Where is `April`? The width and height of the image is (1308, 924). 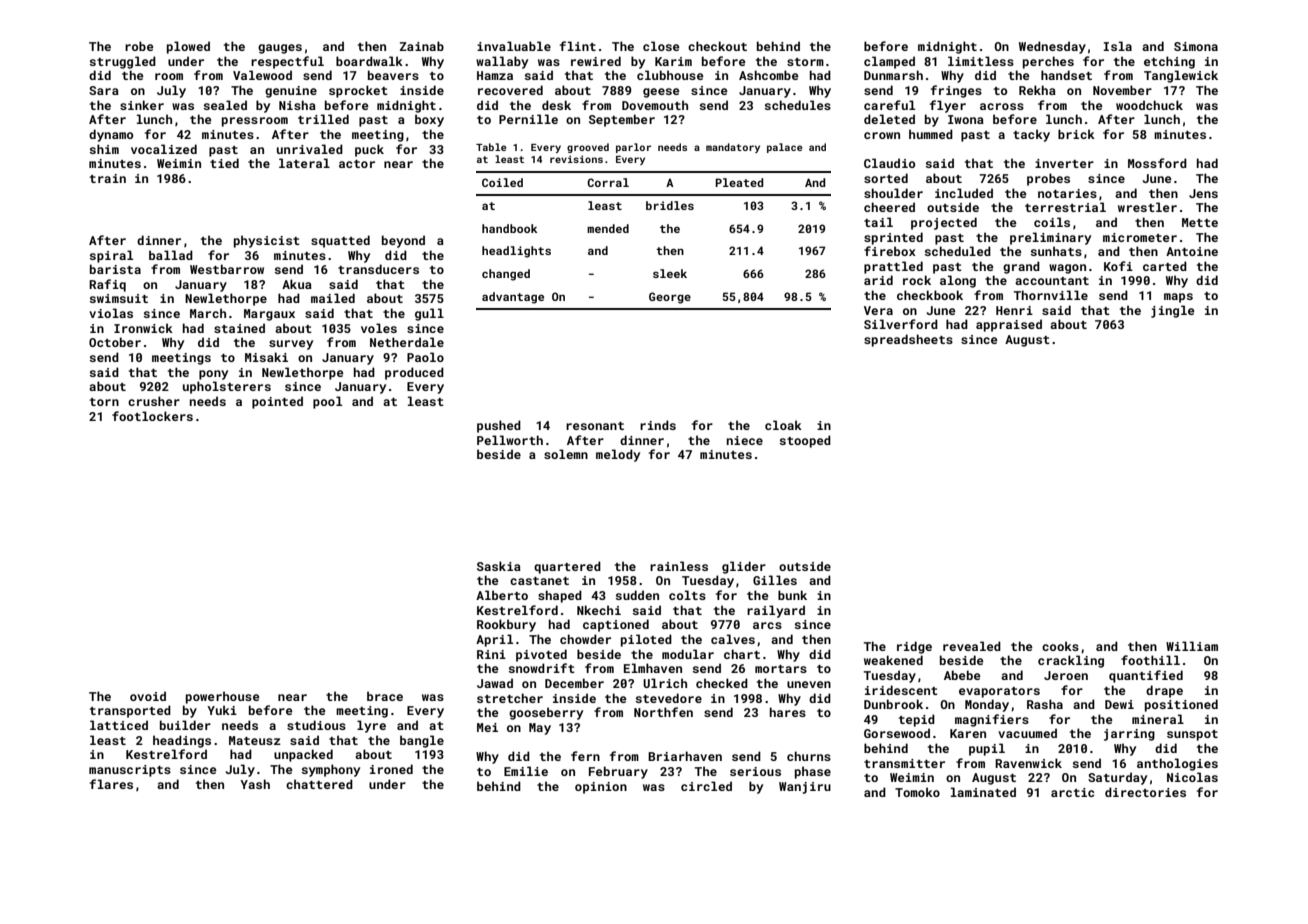
April is located at coordinates (494, 640).
